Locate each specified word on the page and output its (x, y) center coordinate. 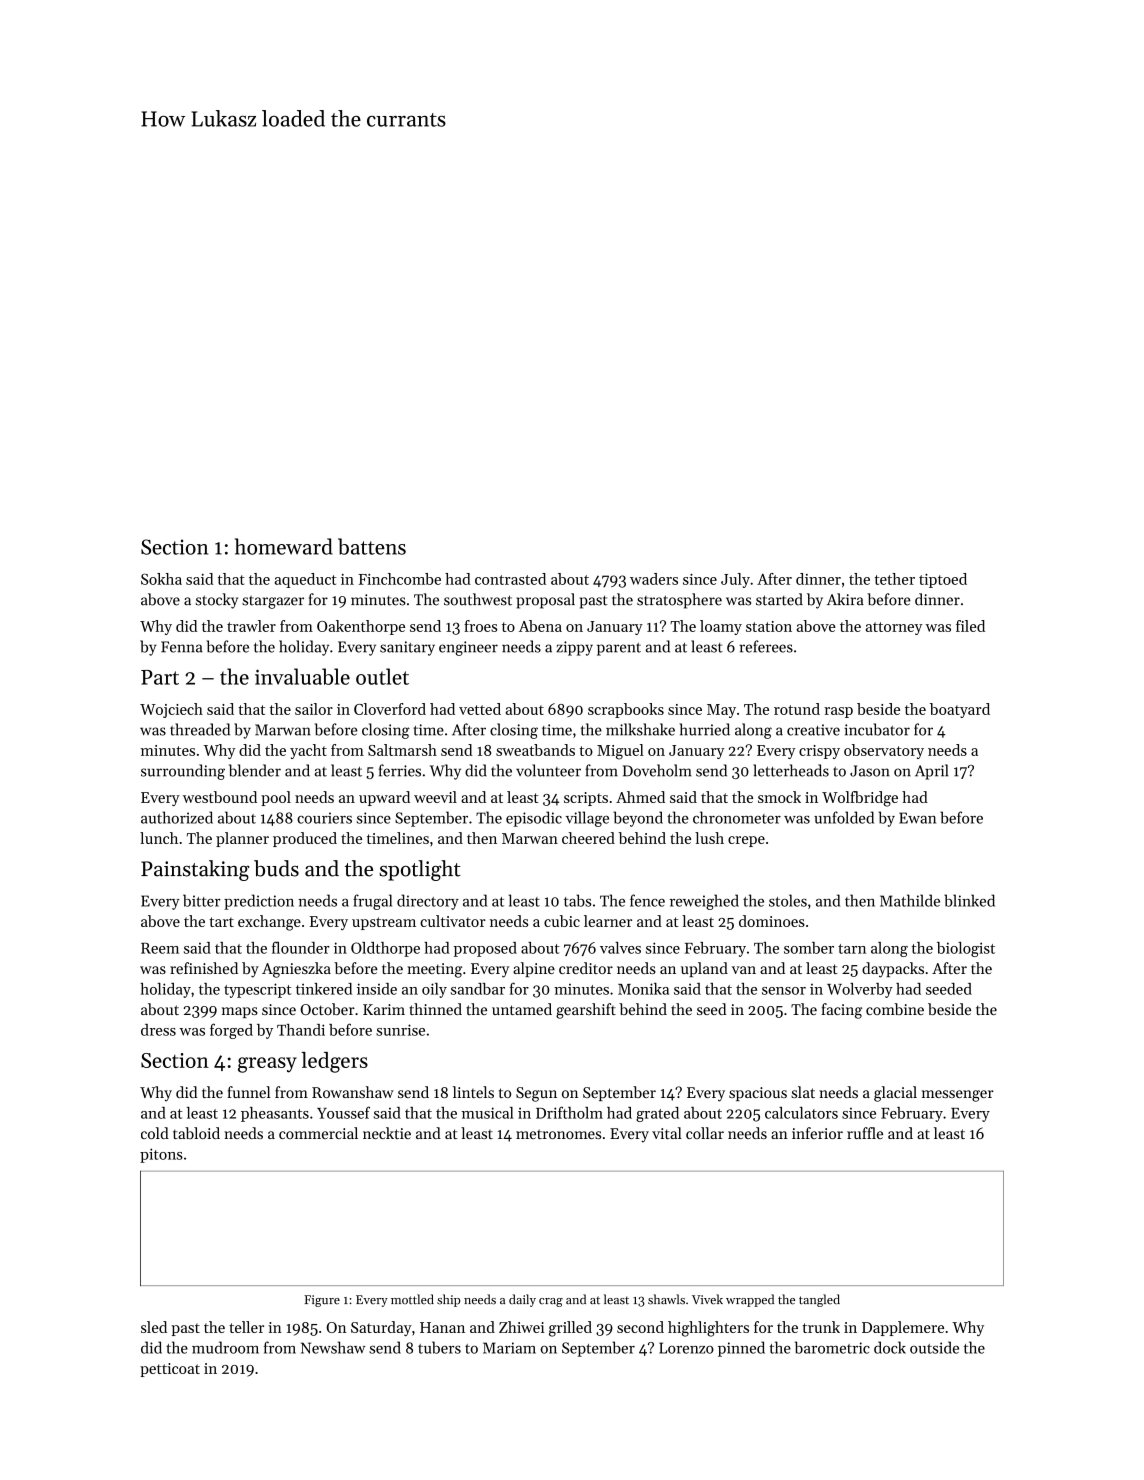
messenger (958, 1096)
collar (705, 1133)
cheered (588, 838)
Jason (870, 771)
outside (934, 1347)
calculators (801, 1113)
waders (654, 579)
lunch (159, 838)
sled (154, 1327)
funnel (248, 1092)
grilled (570, 1329)
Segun (536, 1094)
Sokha (161, 579)
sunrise (400, 1030)
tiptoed (943, 580)
